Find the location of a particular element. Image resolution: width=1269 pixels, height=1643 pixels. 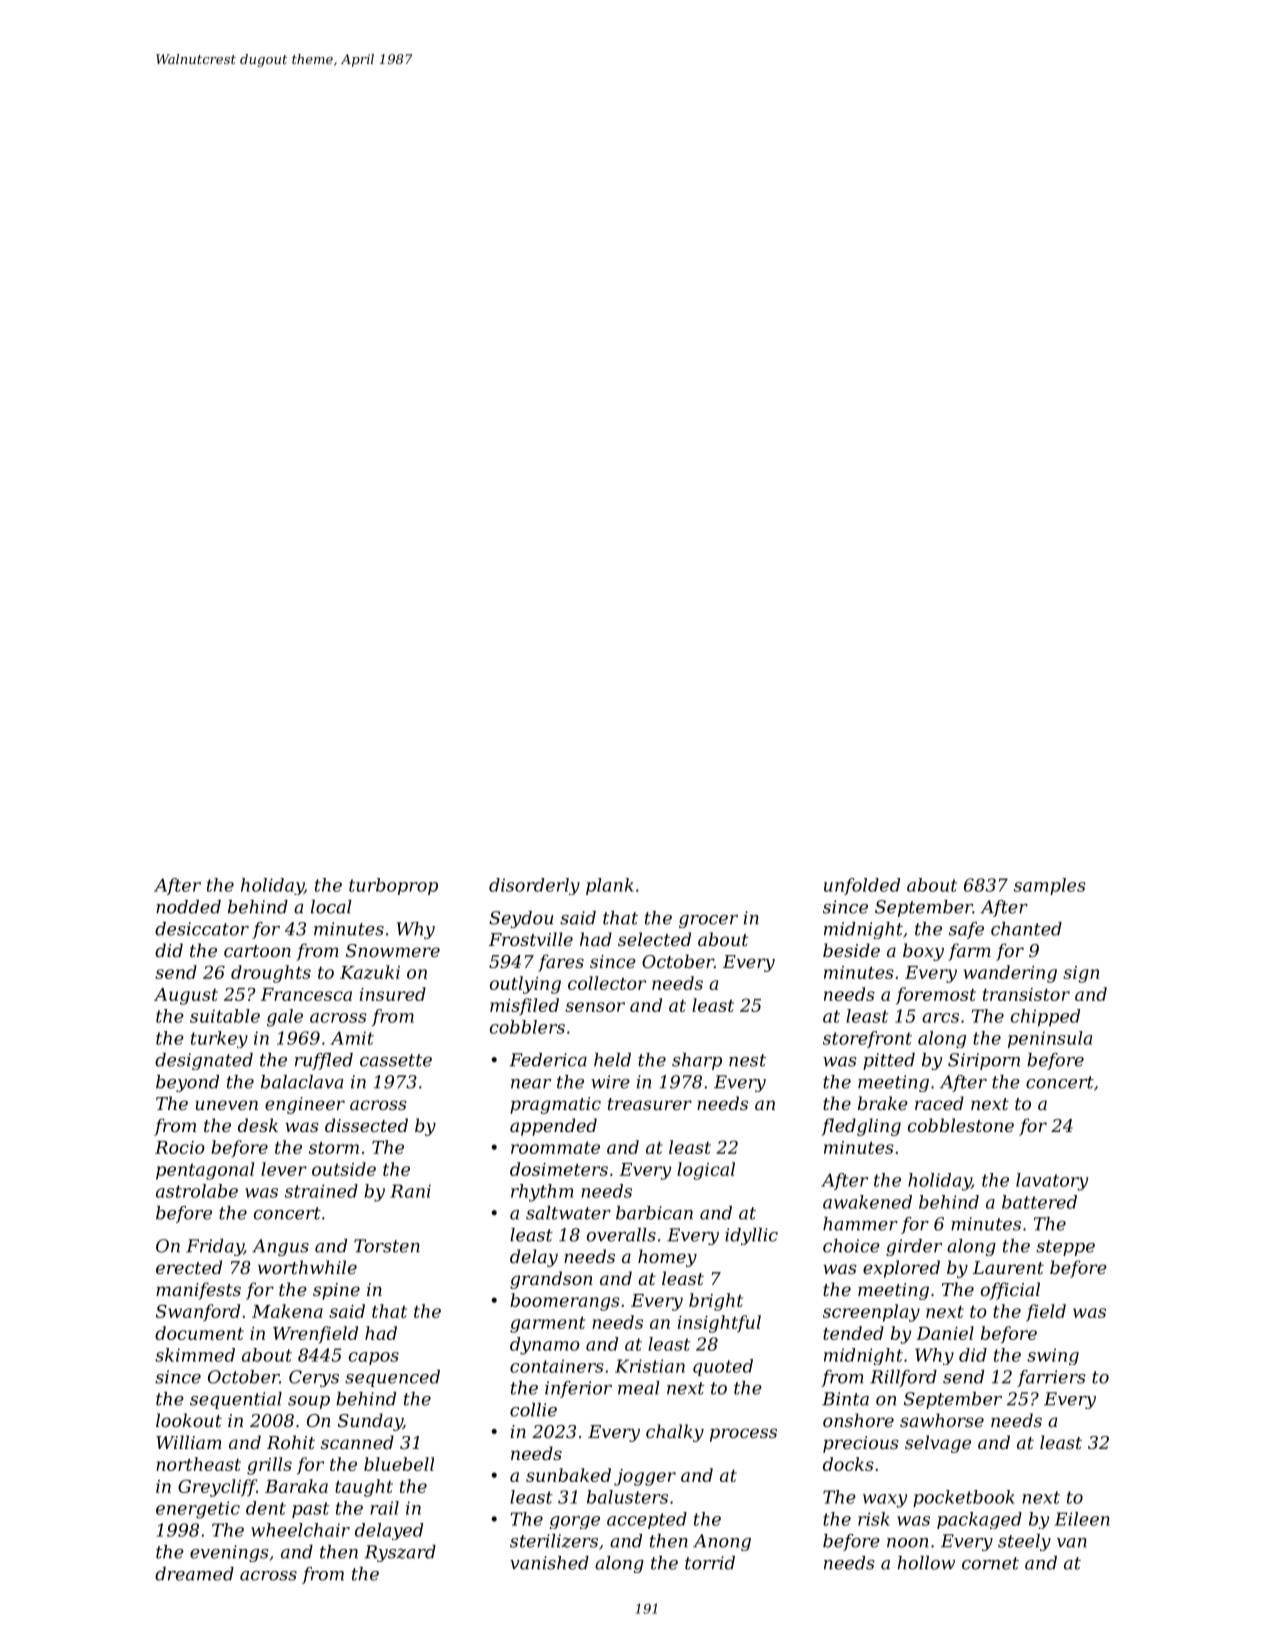

plank is located at coordinates (610, 886).
